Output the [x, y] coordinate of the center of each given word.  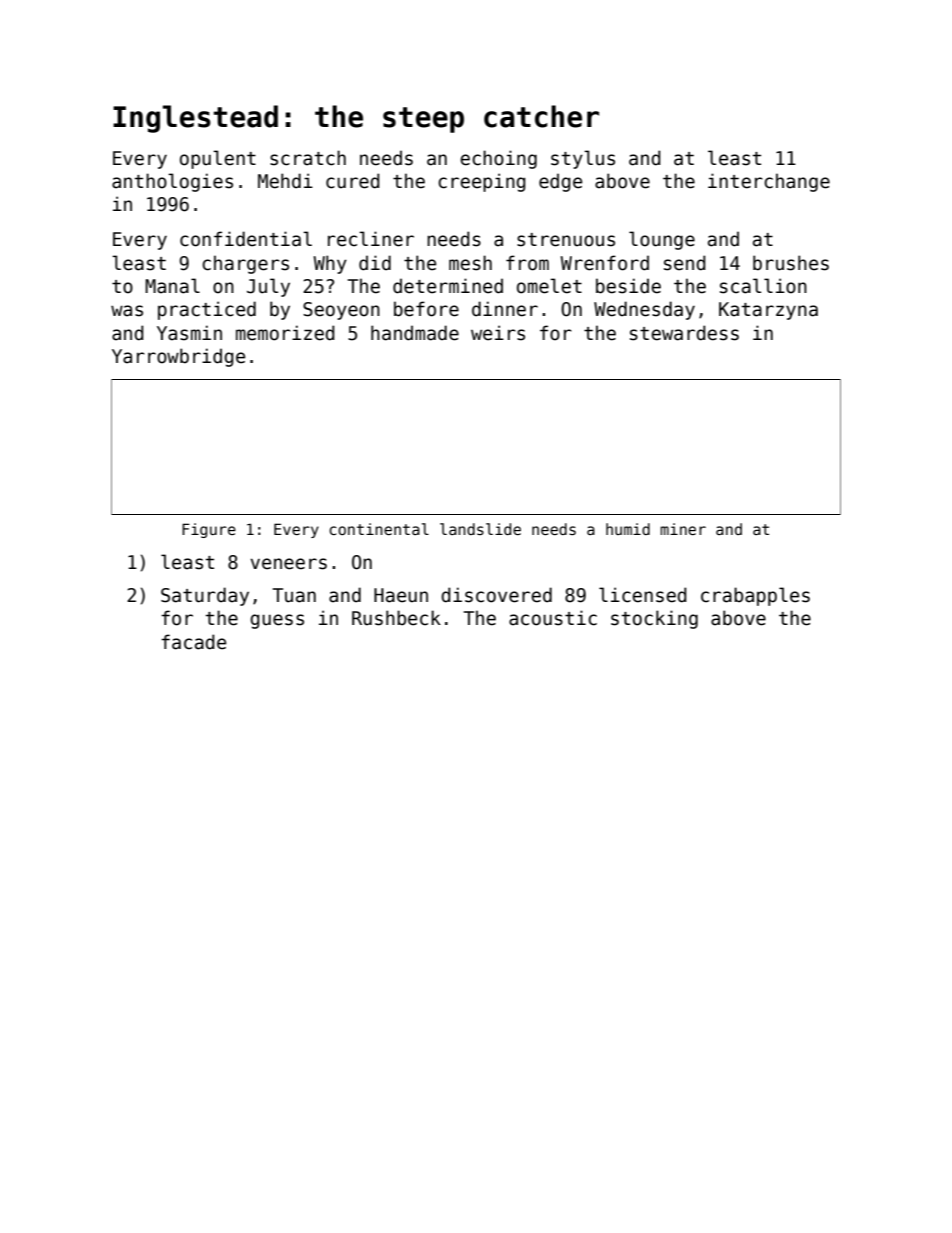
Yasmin [189, 333]
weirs [498, 333]
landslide [480, 529]
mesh [470, 263]
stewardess [684, 333]
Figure [209, 530]
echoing [498, 159]
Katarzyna [768, 311]
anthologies [172, 182]
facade [193, 642]
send [685, 263]
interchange [769, 182]
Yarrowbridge [178, 357]
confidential [246, 239]
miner [683, 529]
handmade [415, 333]
